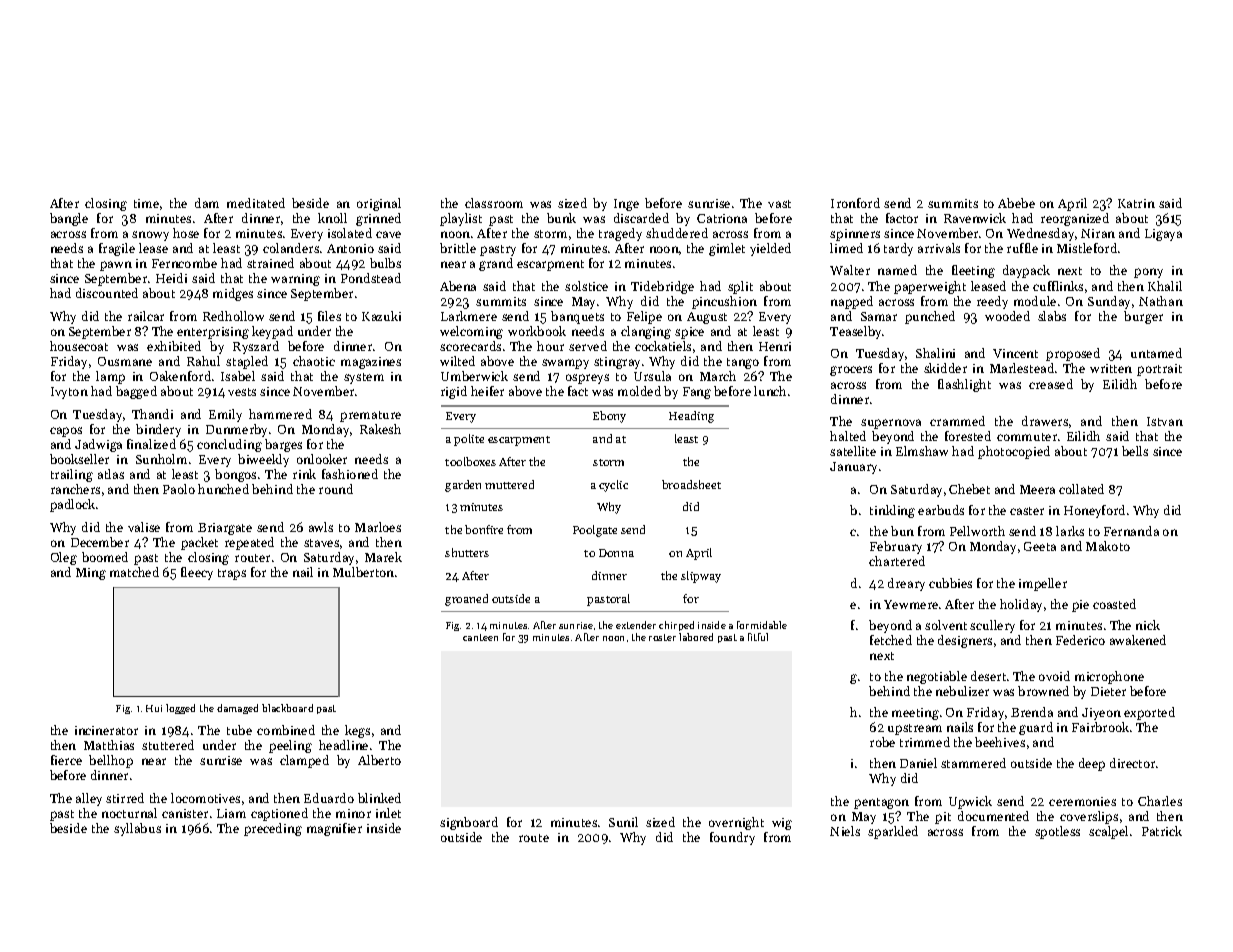 The width and height of the page is (1233, 952). Describe the element at coordinates (937, 677) in the page. I see `negotiable` at that location.
